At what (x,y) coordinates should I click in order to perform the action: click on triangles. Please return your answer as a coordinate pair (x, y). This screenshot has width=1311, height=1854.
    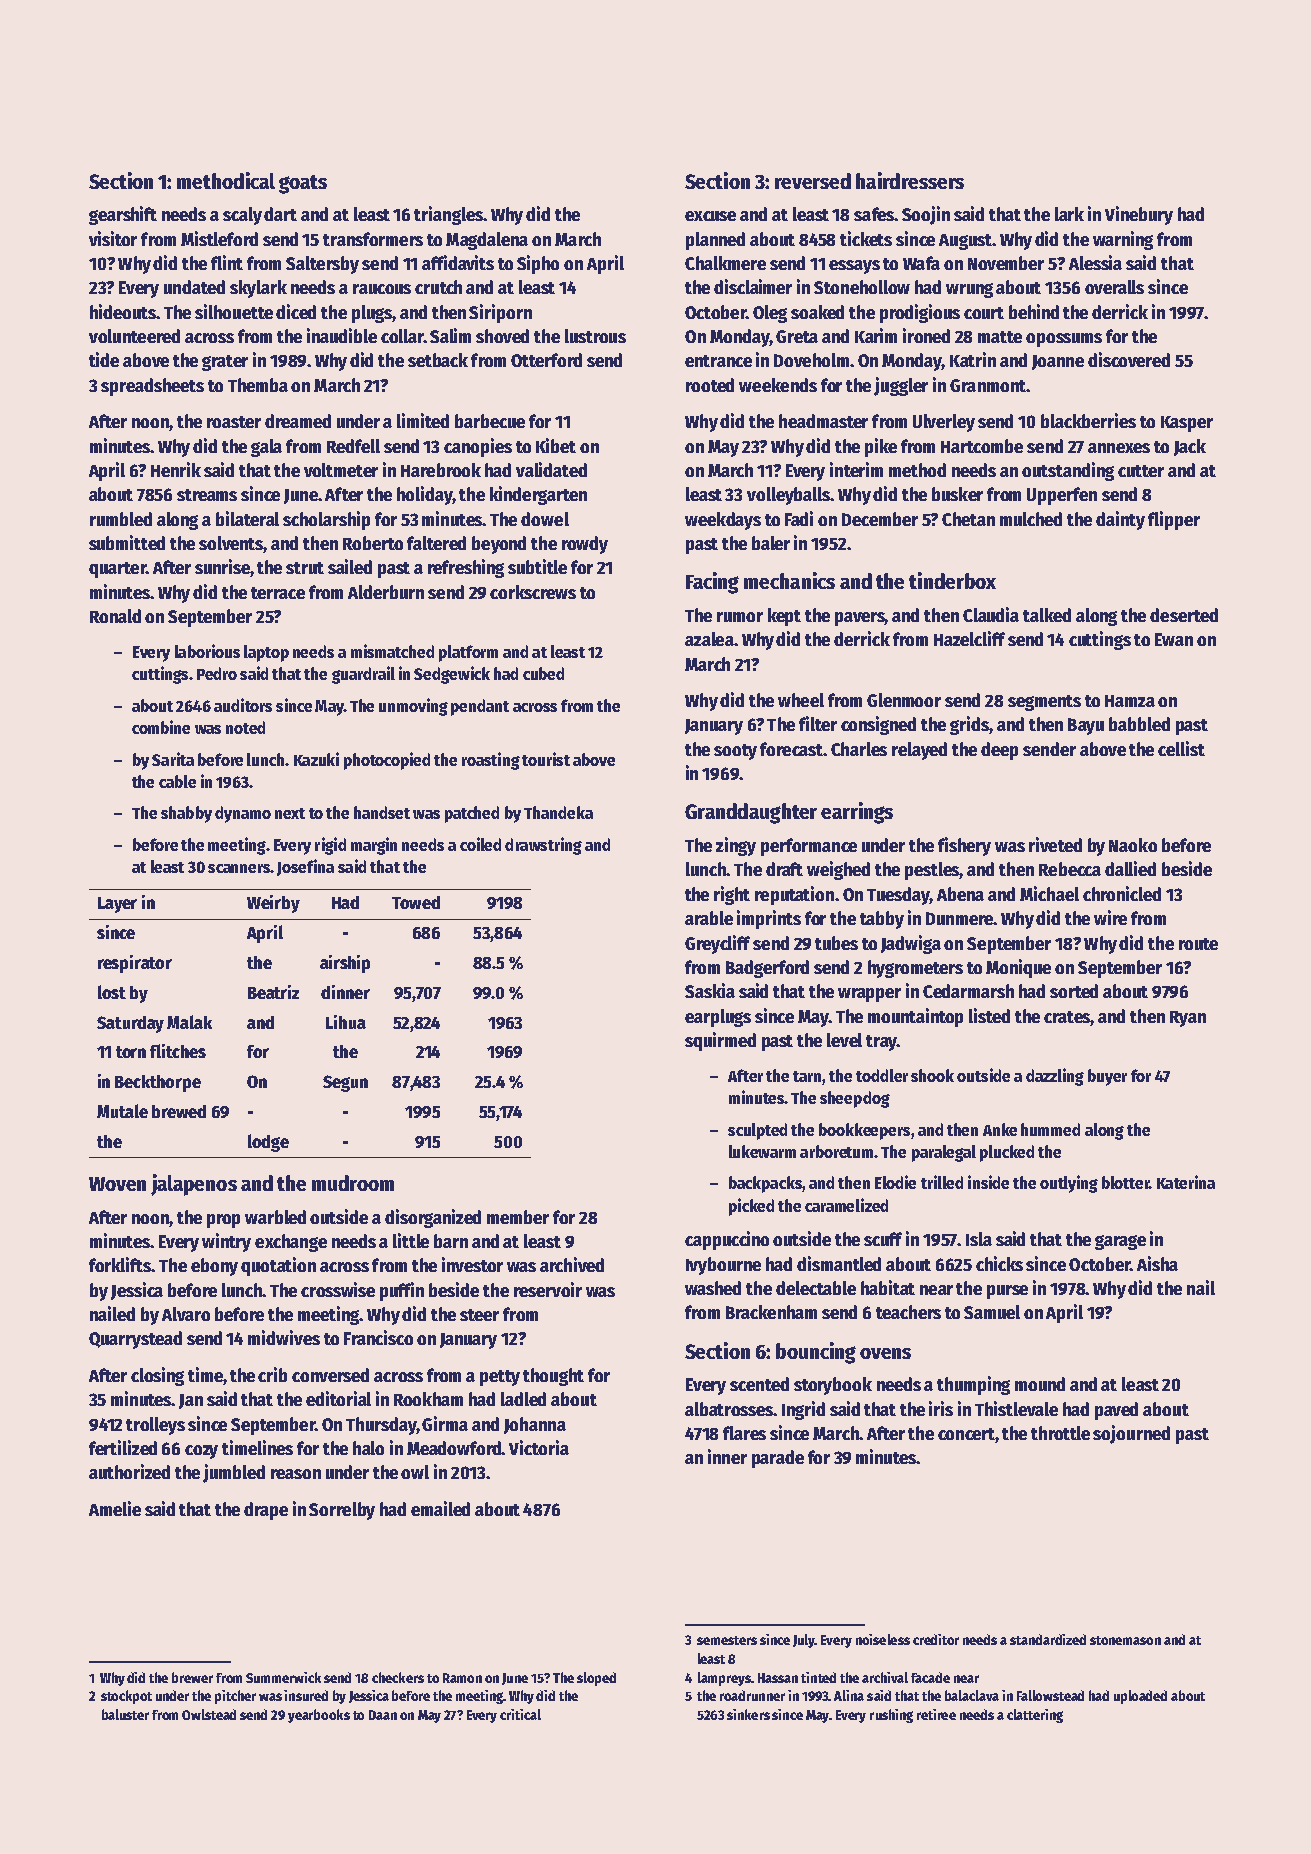
    Looking at the image, I should click on (448, 215).
